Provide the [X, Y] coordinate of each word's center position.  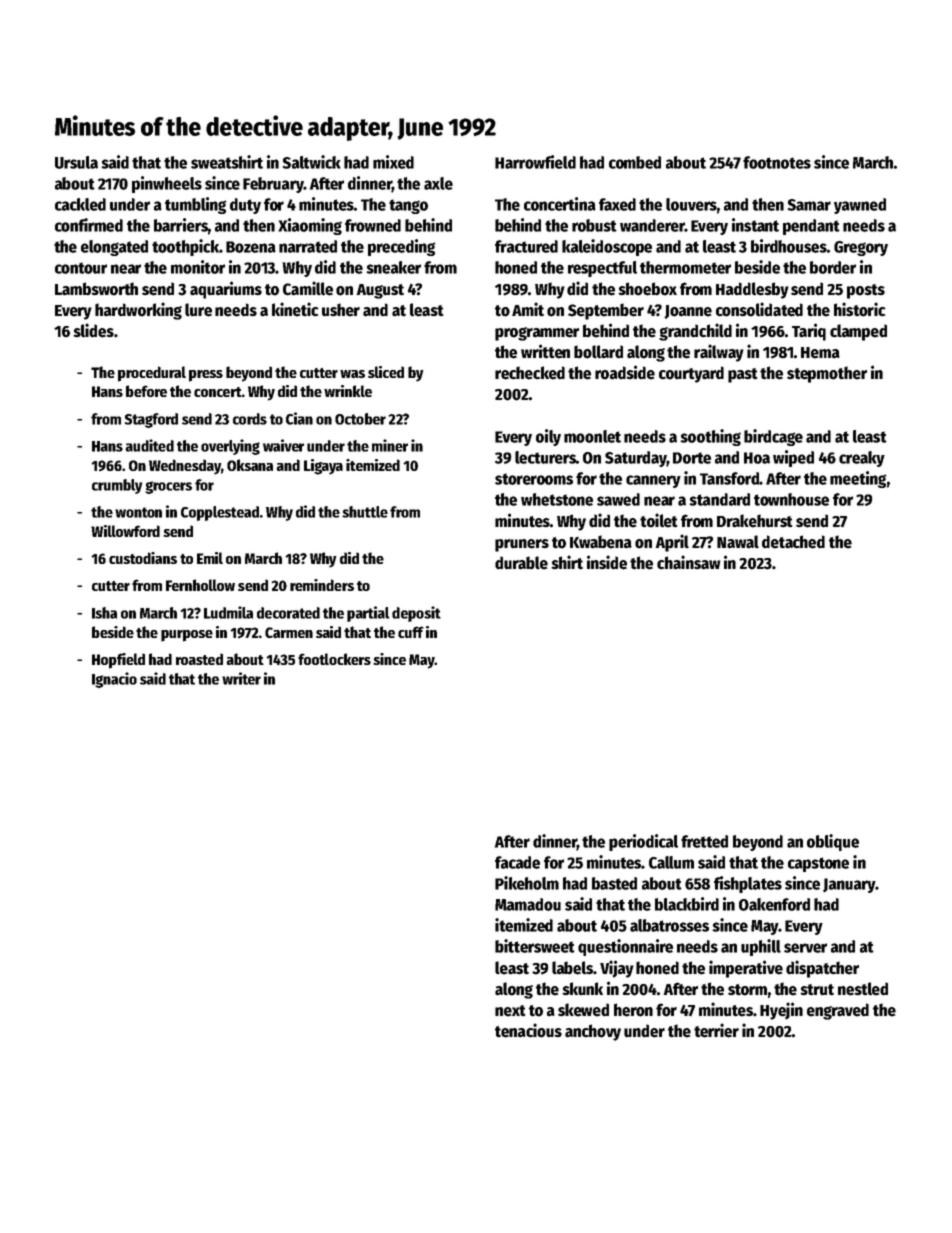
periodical [643, 842]
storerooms [534, 479]
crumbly [117, 486]
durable [521, 563]
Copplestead [220, 513]
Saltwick [311, 162]
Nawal [738, 542]
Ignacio [114, 680]
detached [793, 542]
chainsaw [688, 562]
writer [241, 678]
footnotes [777, 162]
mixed [393, 162]
